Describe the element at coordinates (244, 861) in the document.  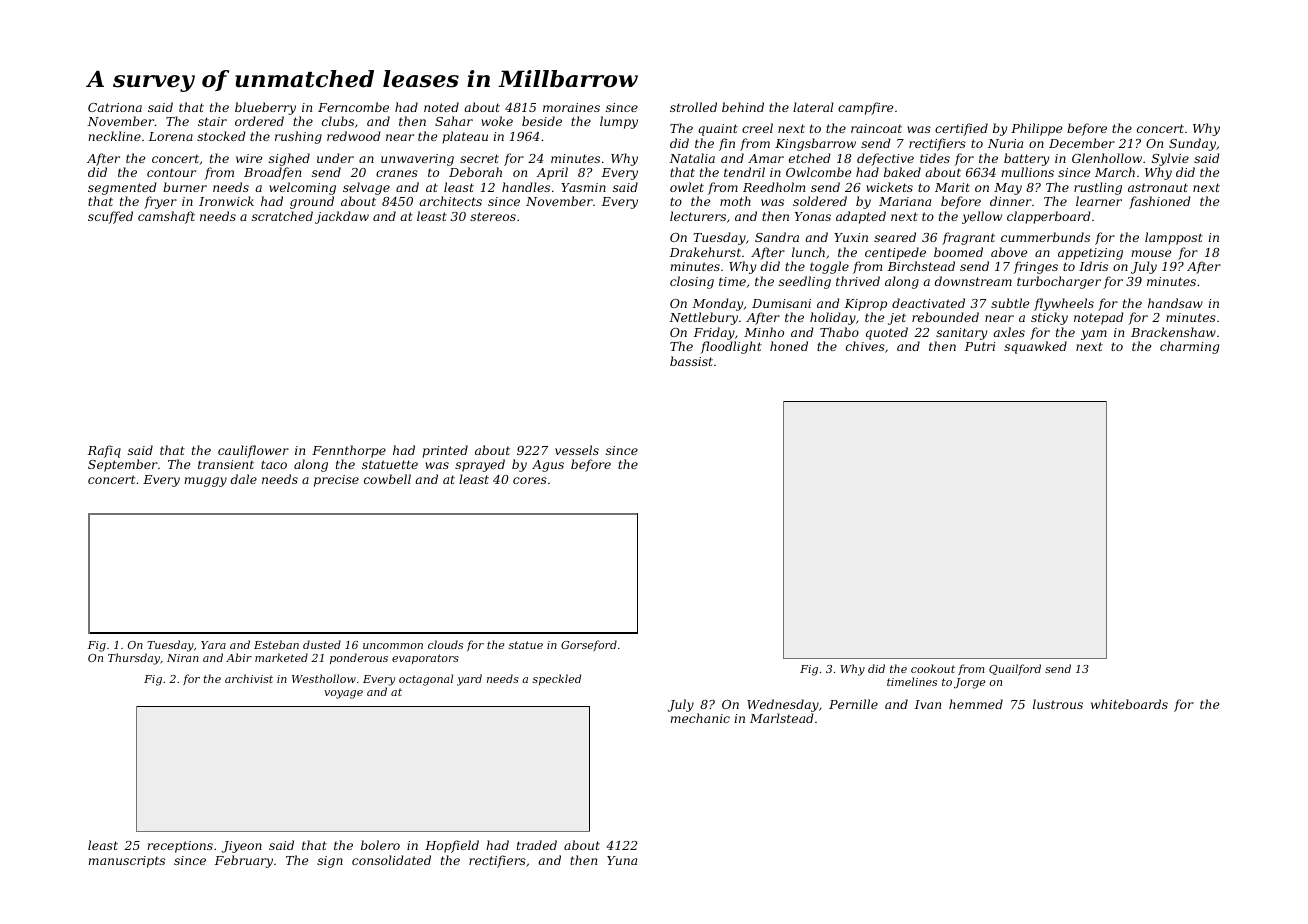
I see `February` at that location.
